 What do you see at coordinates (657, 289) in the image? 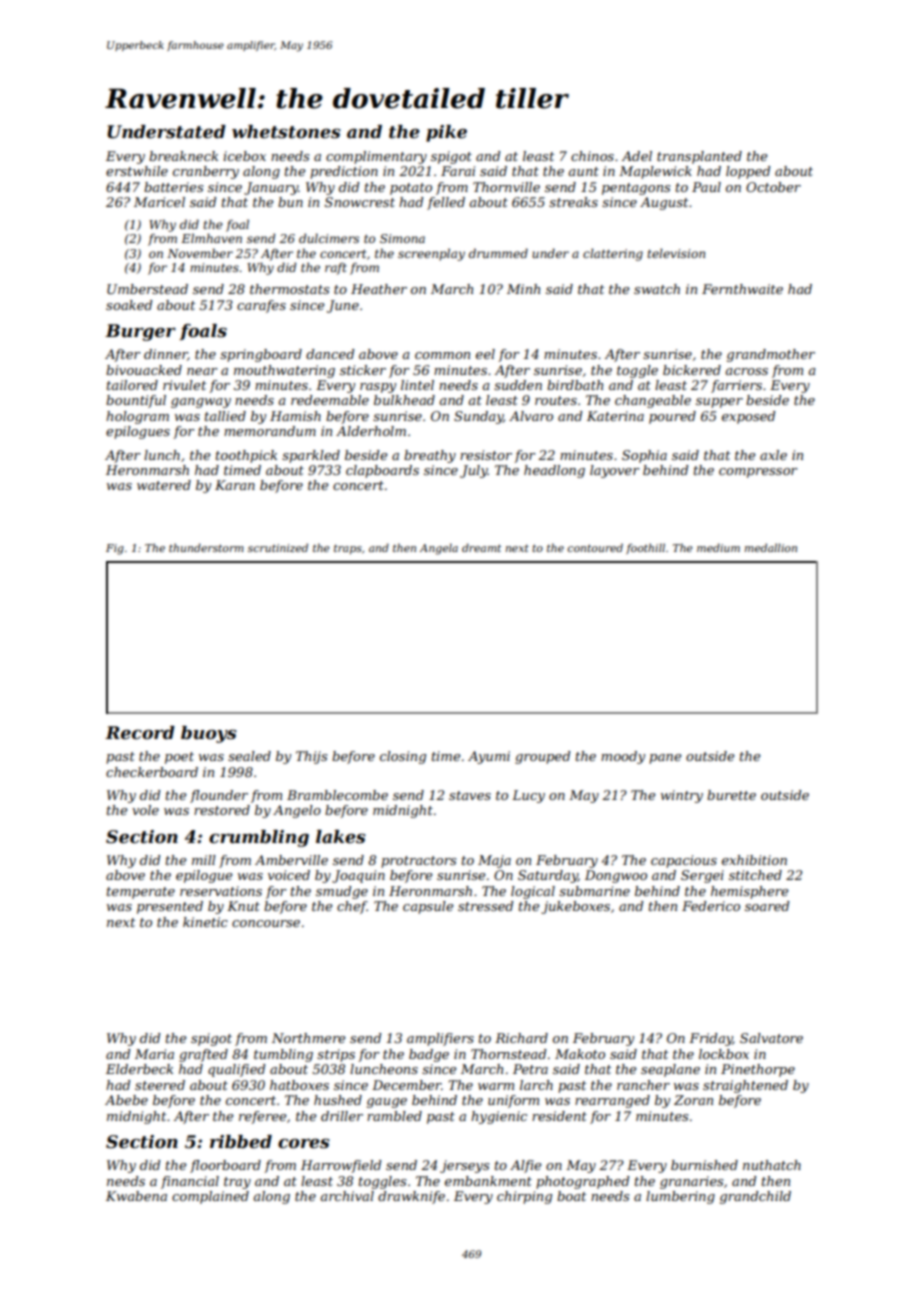
I see `swatch` at bounding box center [657, 289].
